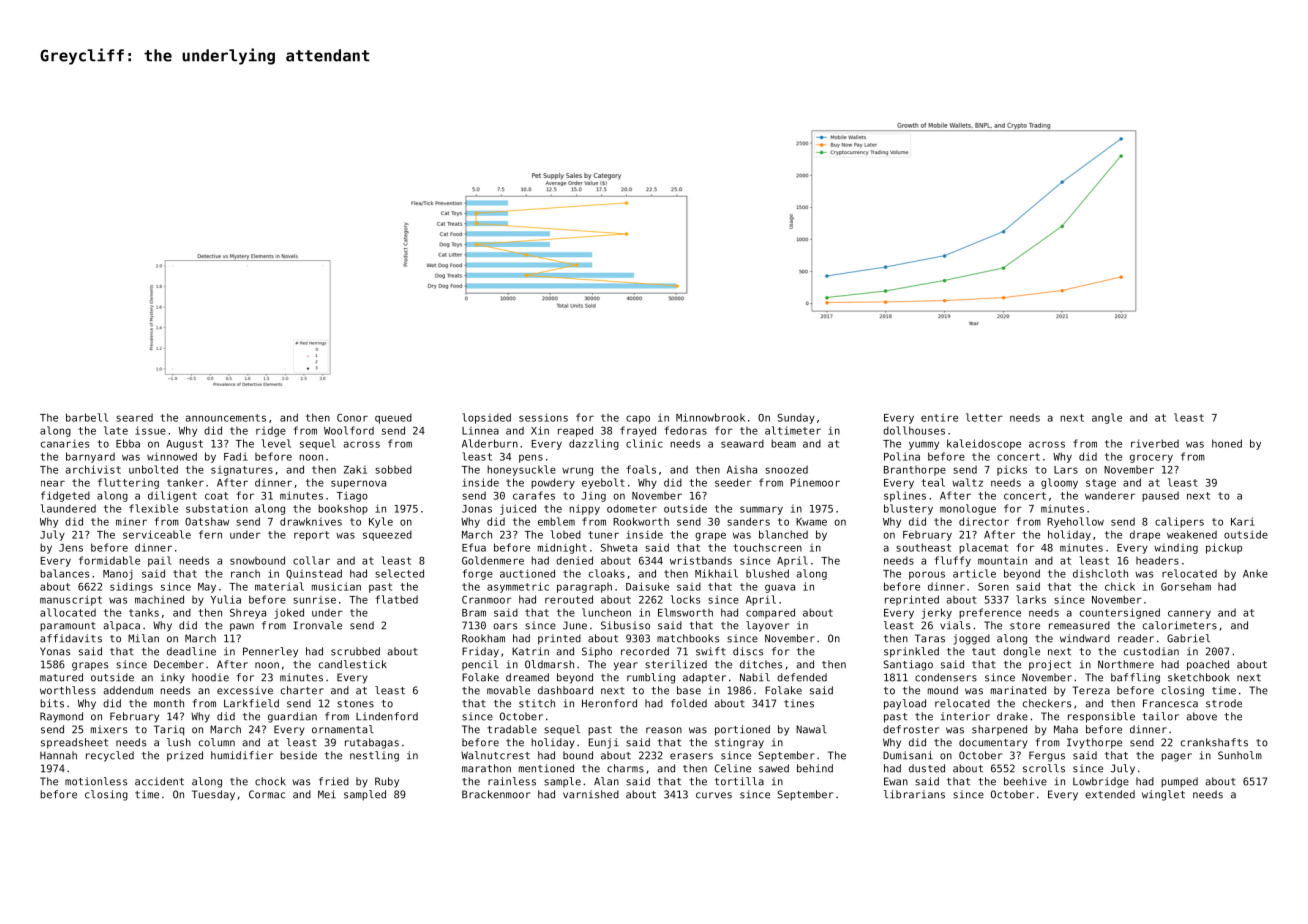 Image resolution: width=1308 pixels, height=924 pixels. Describe the element at coordinates (96, 781) in the image. I see `motionless` at that location.
